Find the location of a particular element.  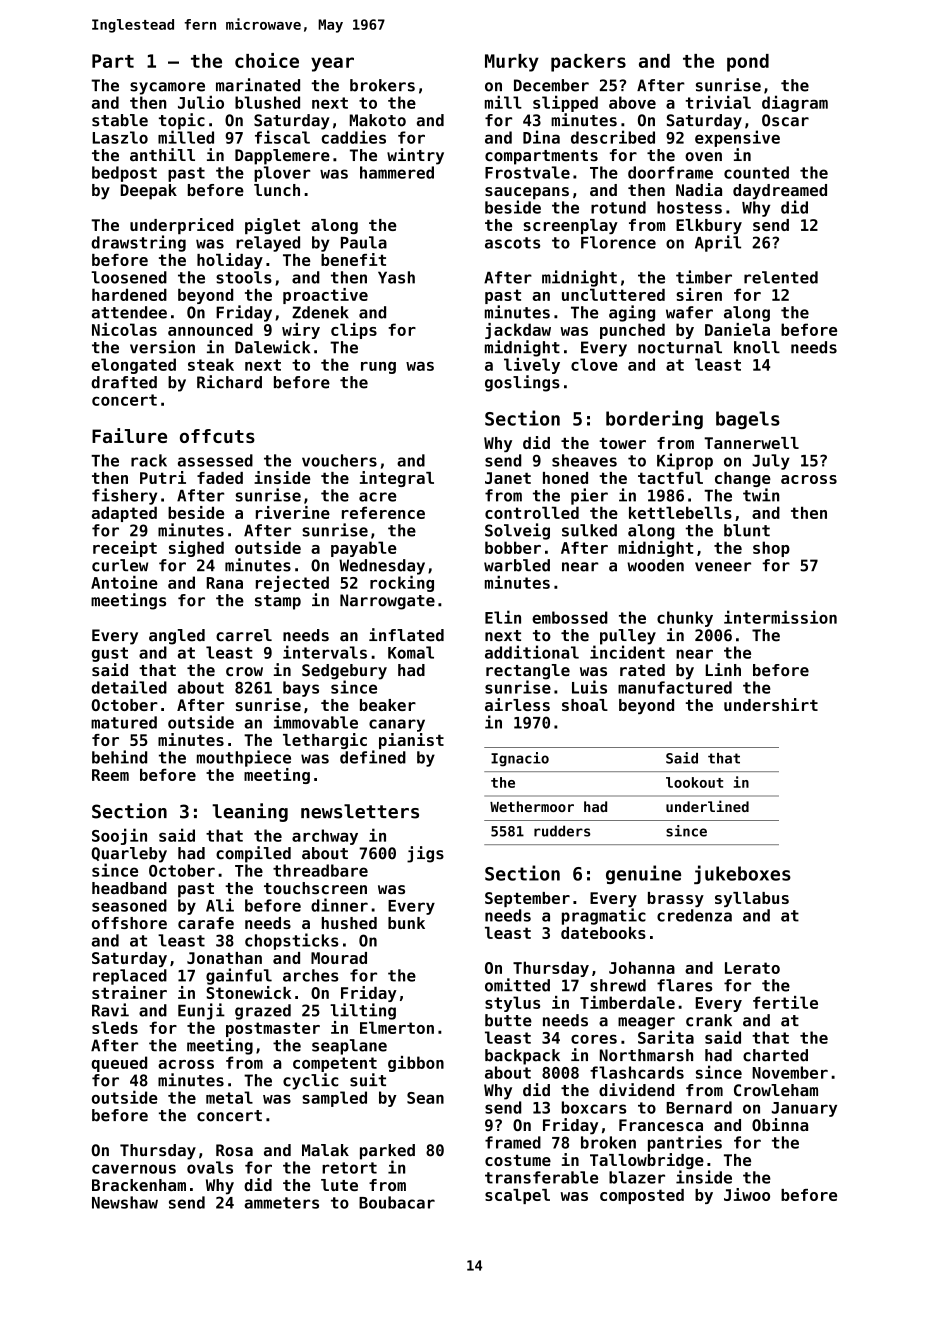

shoal is located at coordinates (585, 705).
